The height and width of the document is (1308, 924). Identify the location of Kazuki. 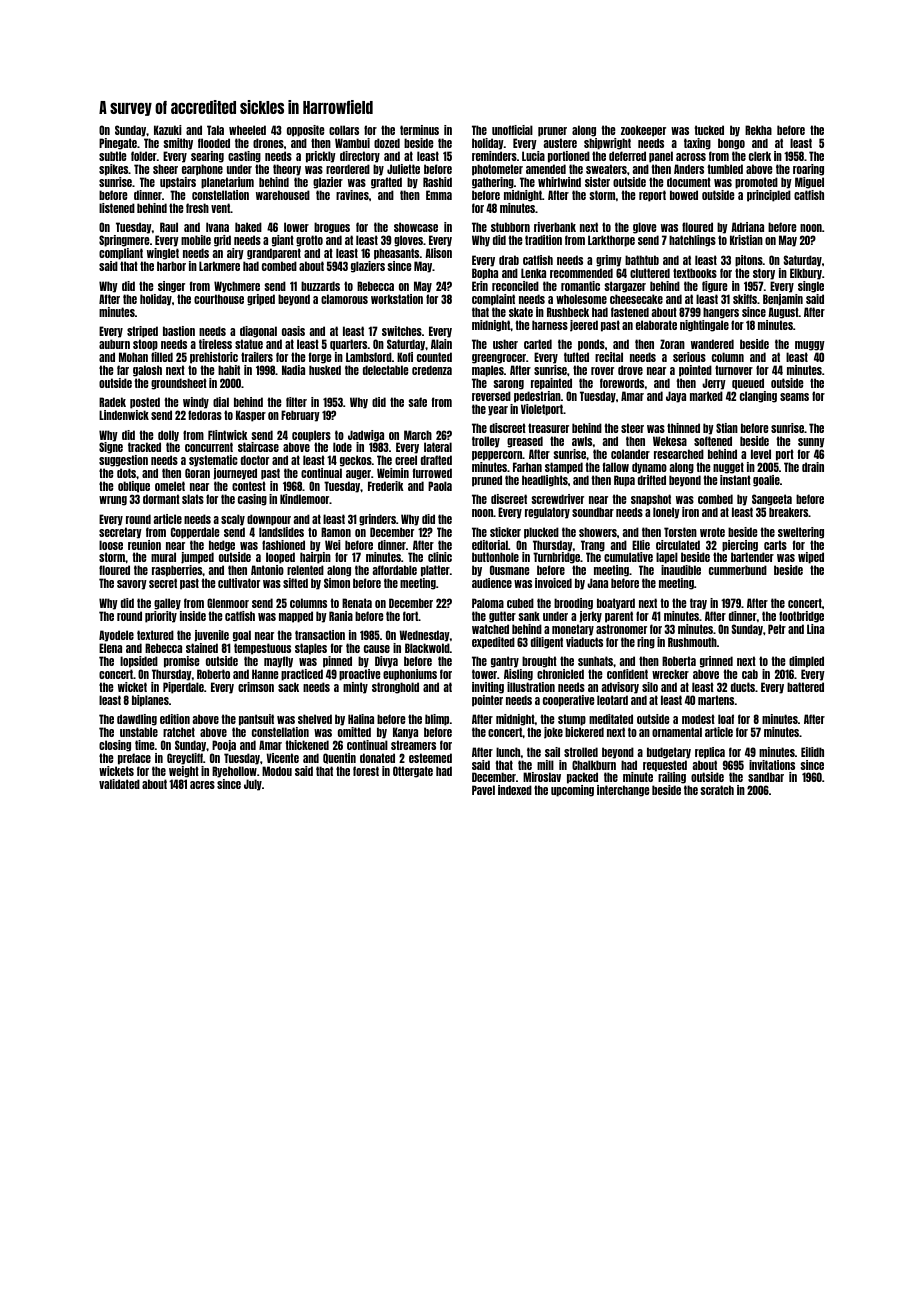
(168, 130).
